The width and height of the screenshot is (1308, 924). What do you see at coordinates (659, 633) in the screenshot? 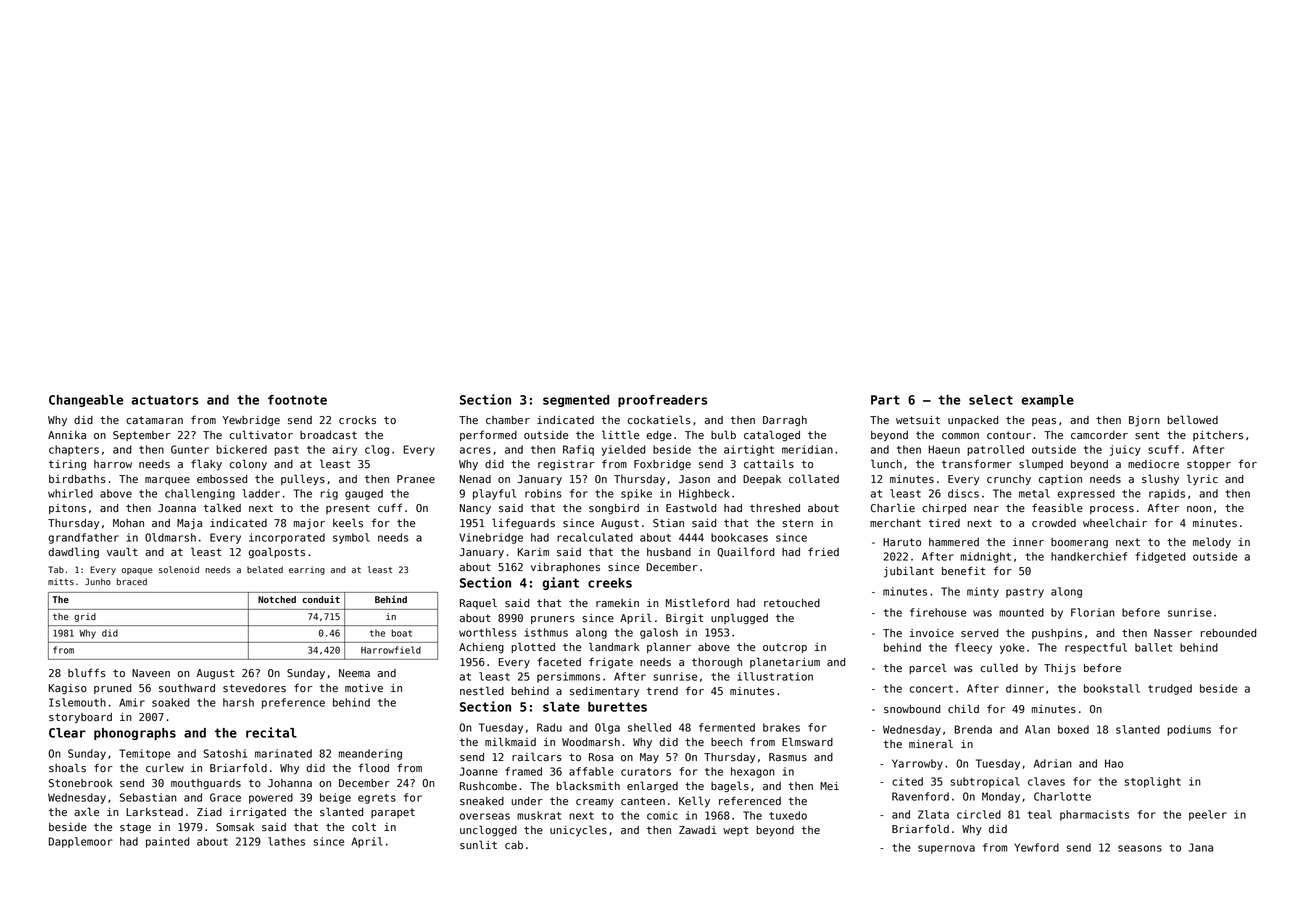
I see `galosh` at bounding box center [659, 633].
